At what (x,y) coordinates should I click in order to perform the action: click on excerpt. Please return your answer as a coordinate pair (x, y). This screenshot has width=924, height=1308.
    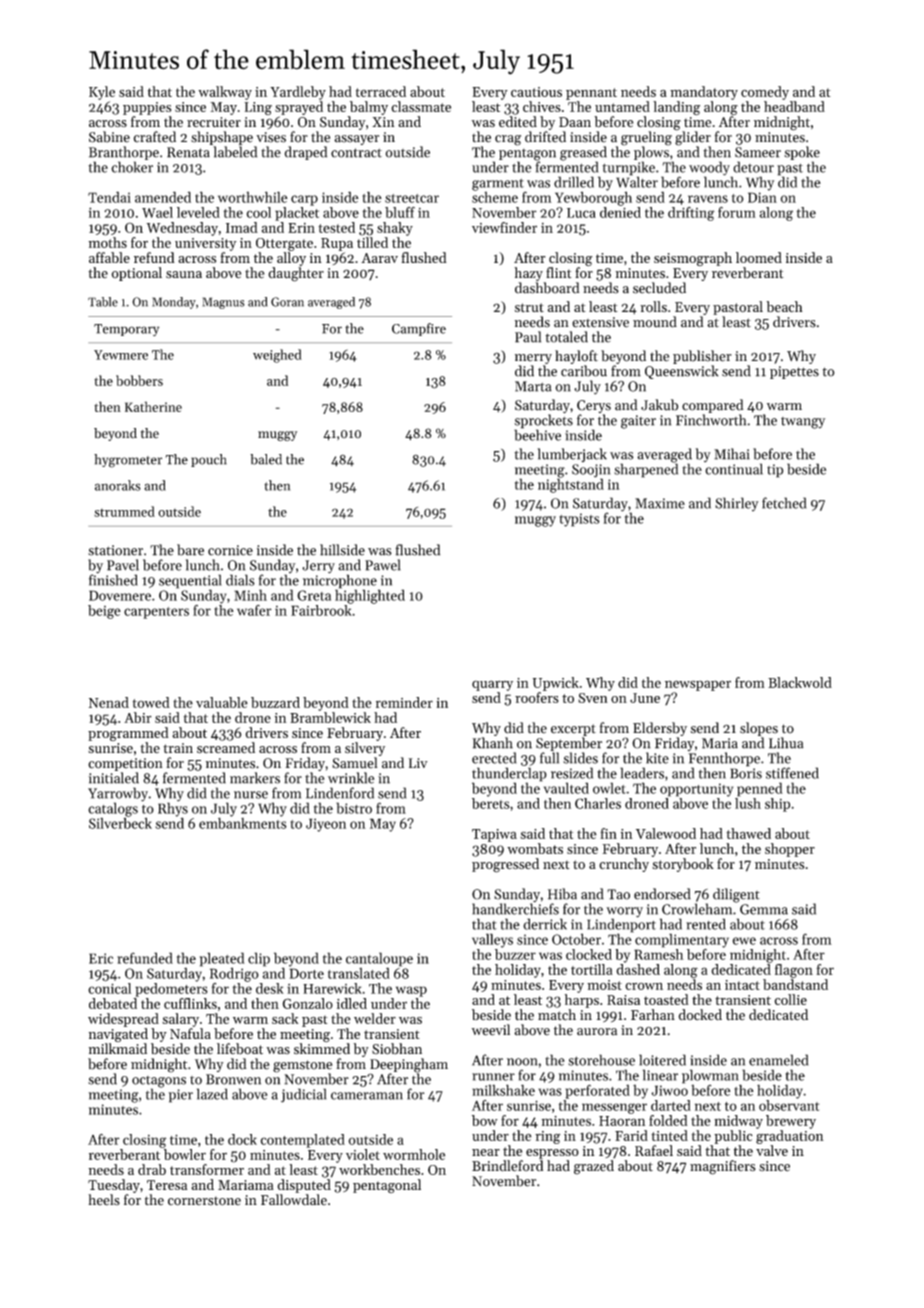
    Looking at the image, I should click on (573, 730).
